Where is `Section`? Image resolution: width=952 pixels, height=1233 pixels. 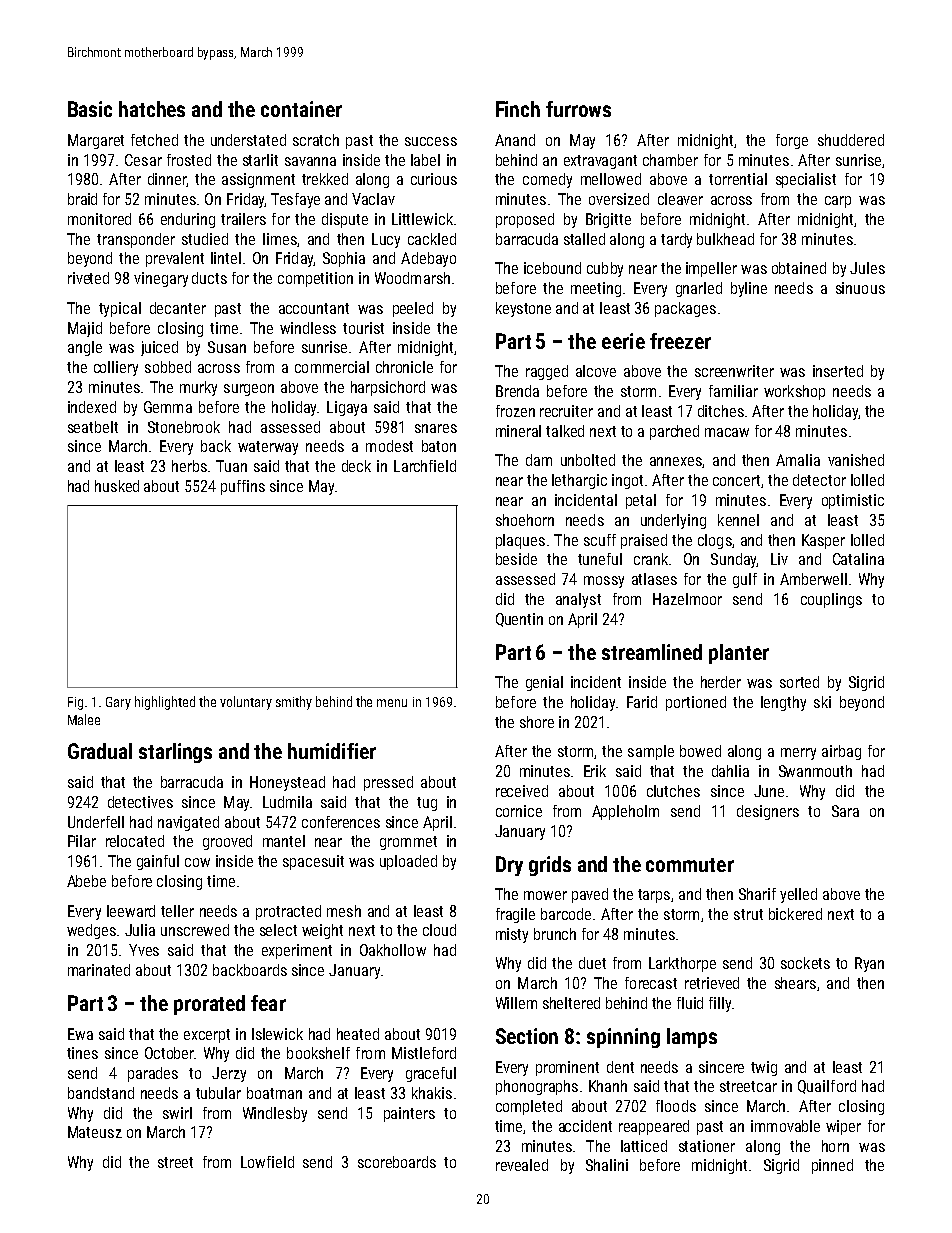 Section is located at coordinates (527, 1036).
